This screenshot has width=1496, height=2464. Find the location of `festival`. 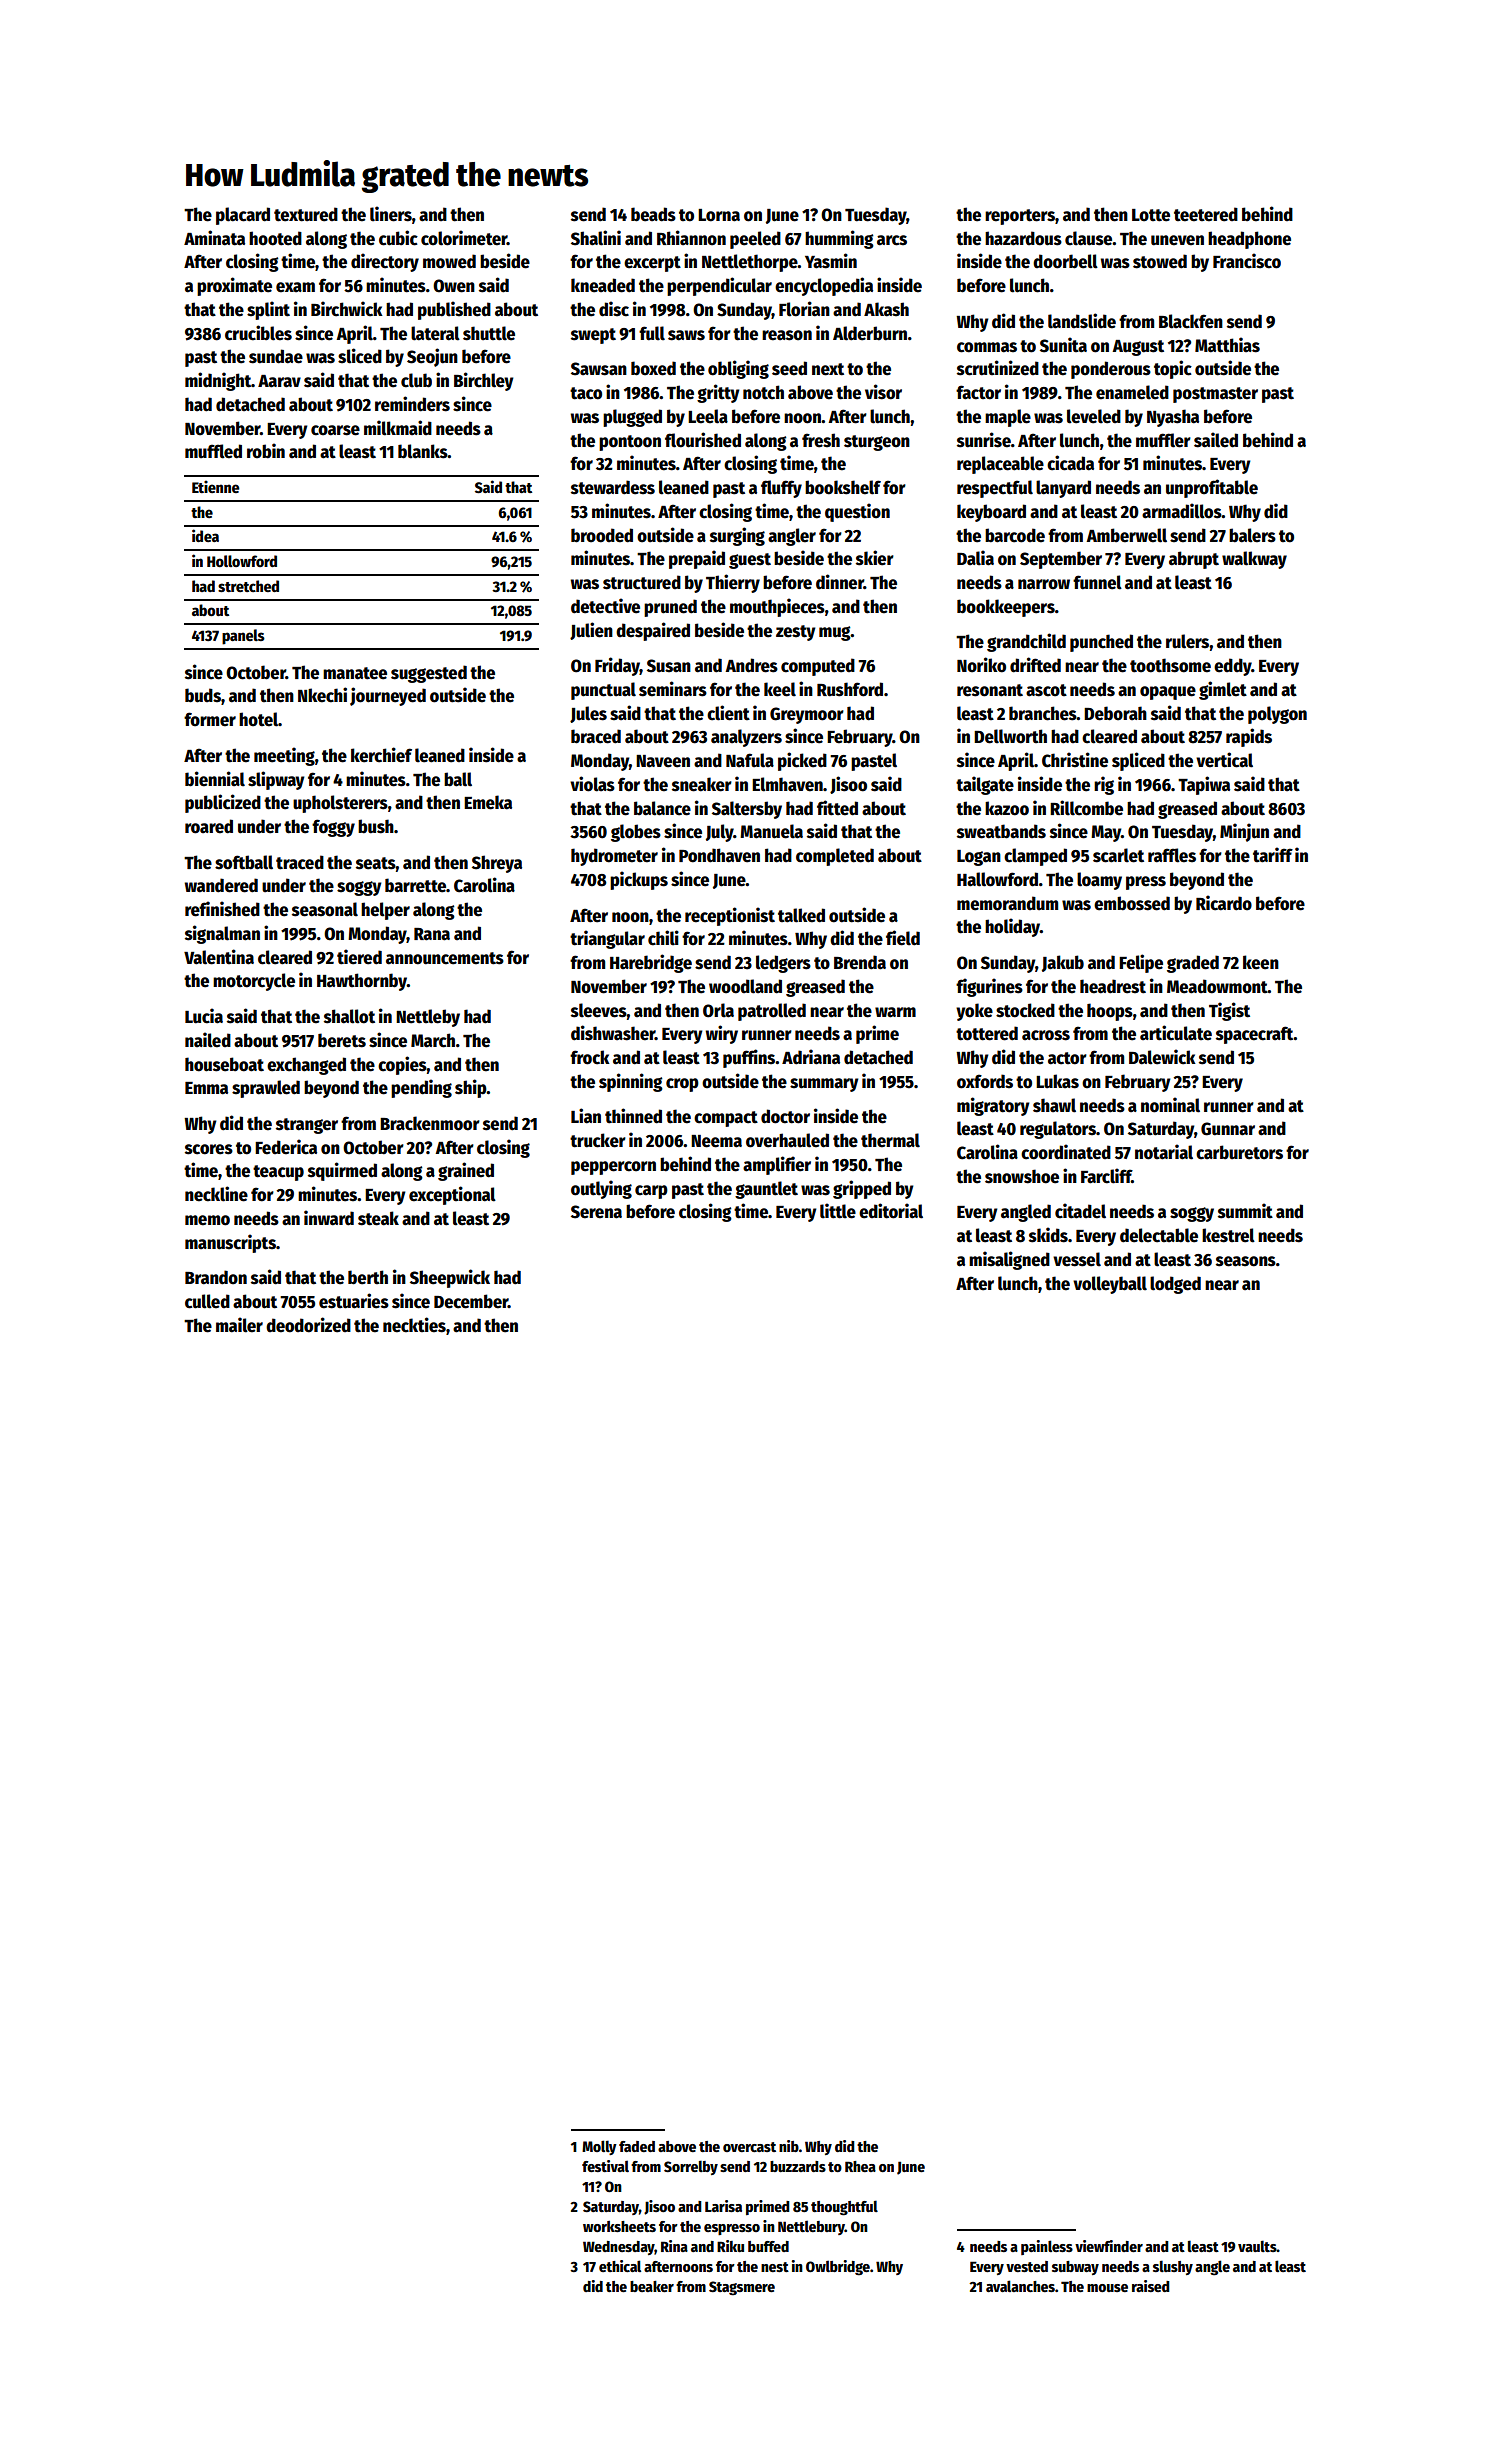

festival is located at coordinates (605, 2166).
